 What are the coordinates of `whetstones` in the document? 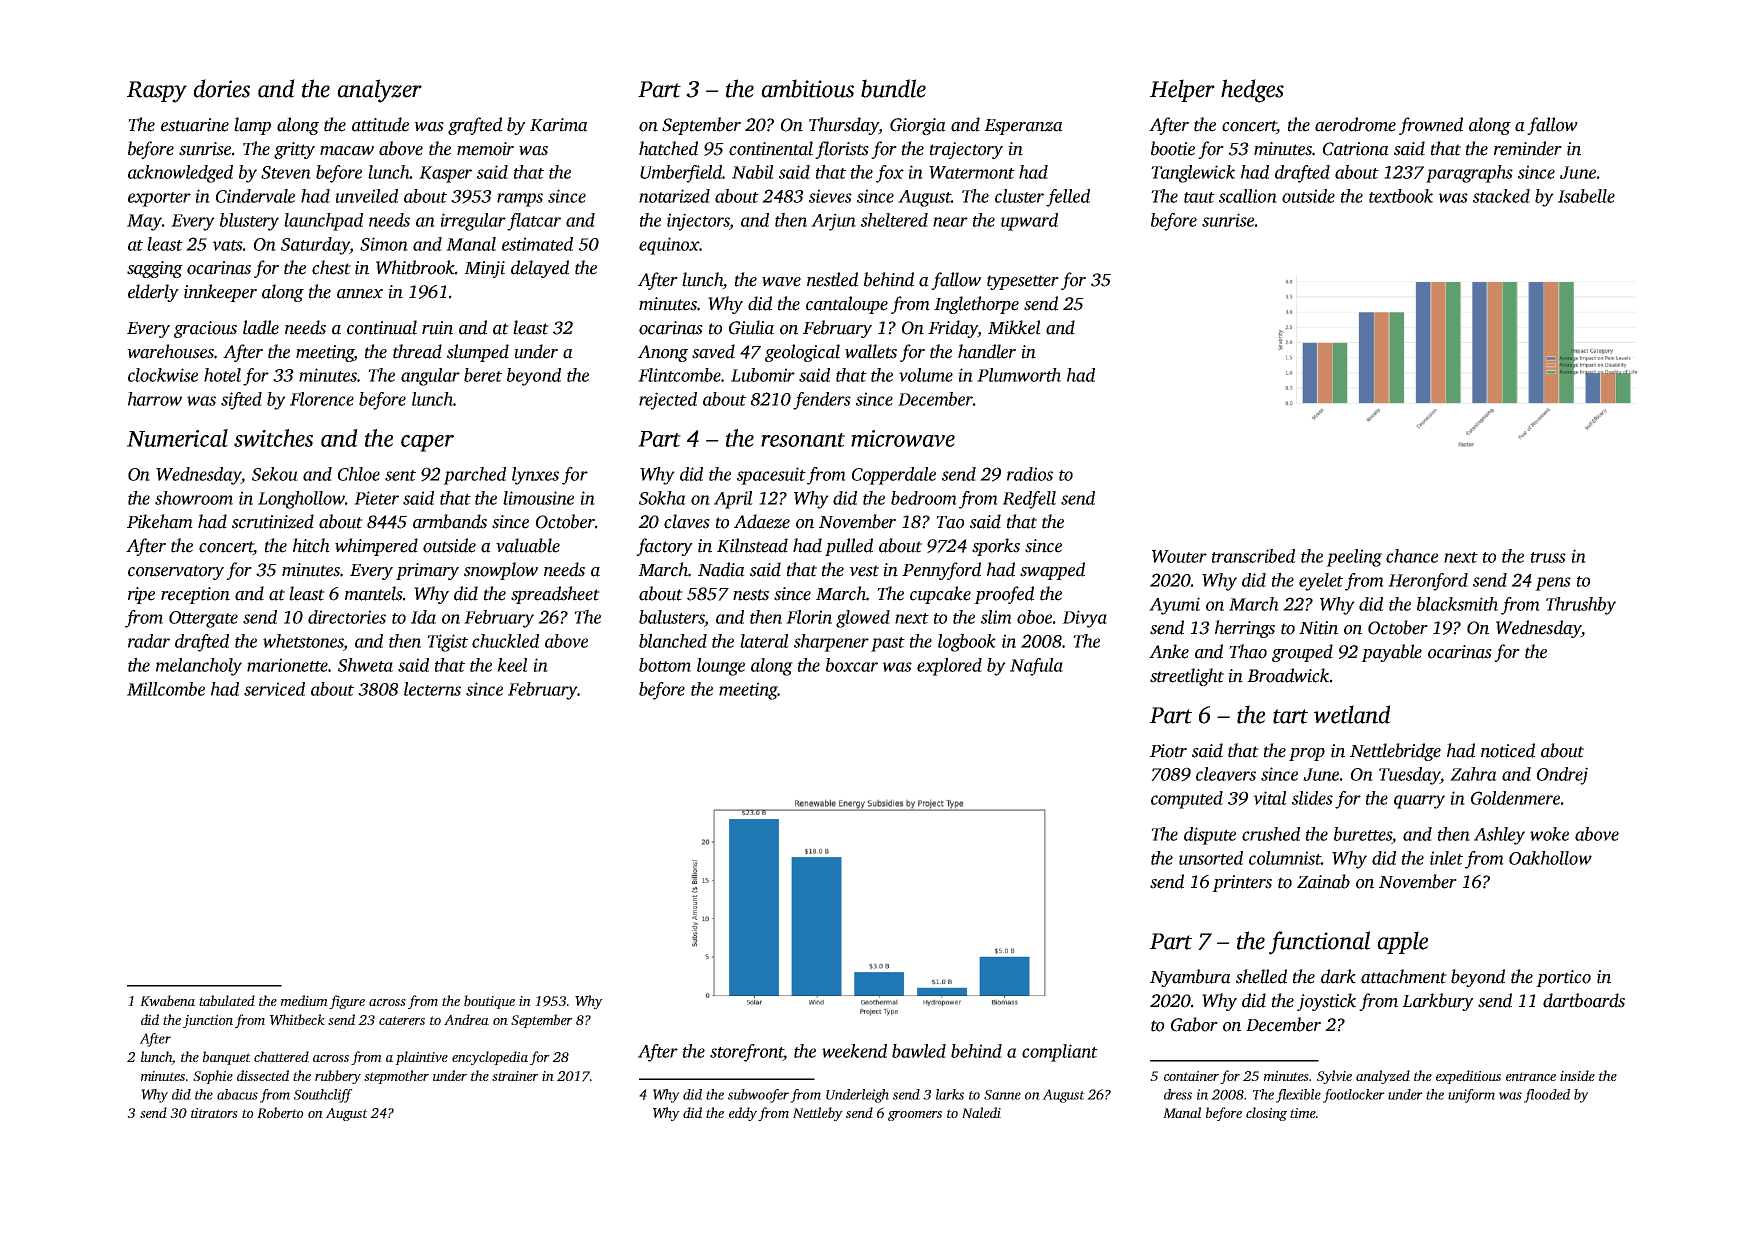 It's located at (303, 641).
